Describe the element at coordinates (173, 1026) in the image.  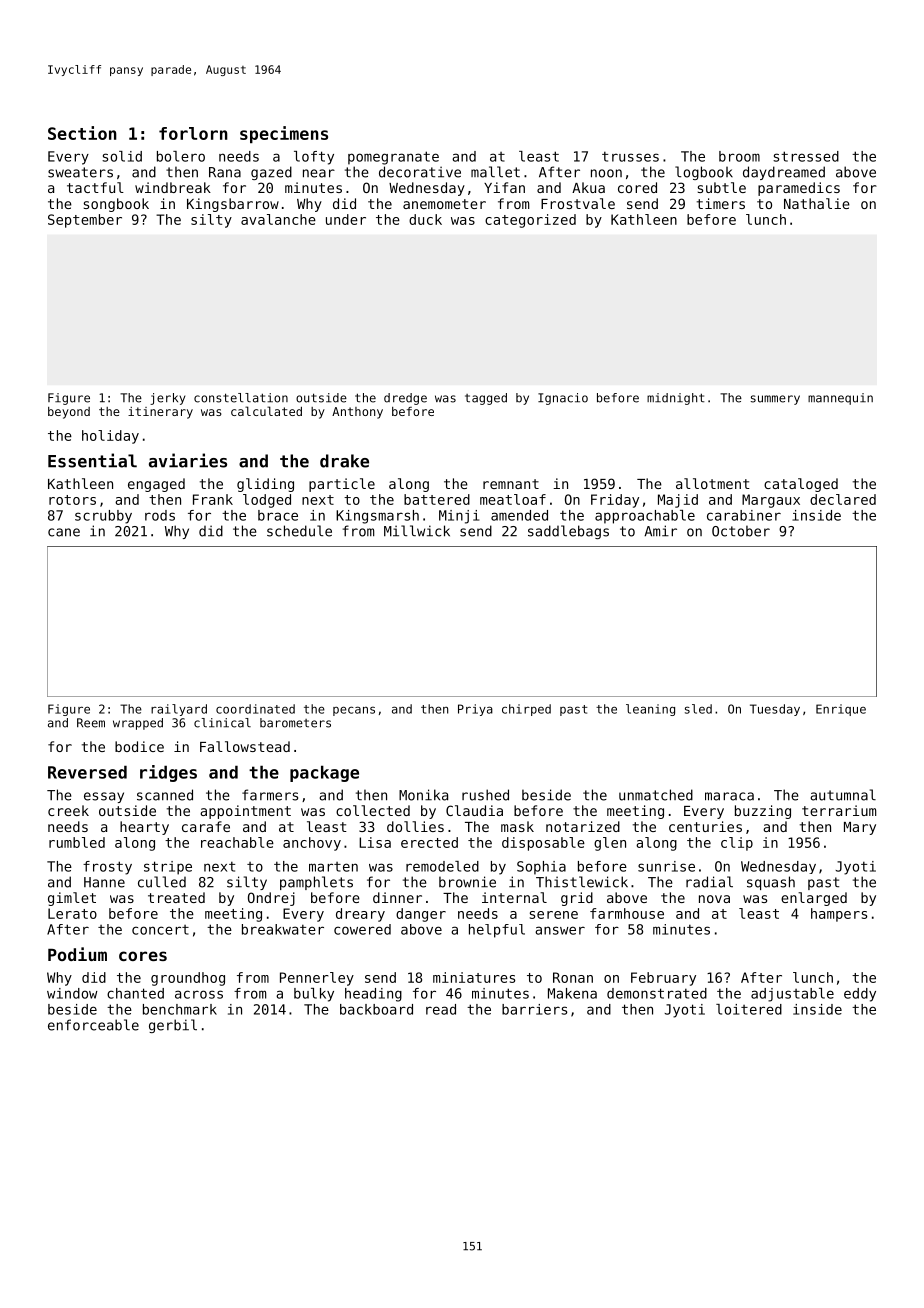
I see `gerbil` at that location.
